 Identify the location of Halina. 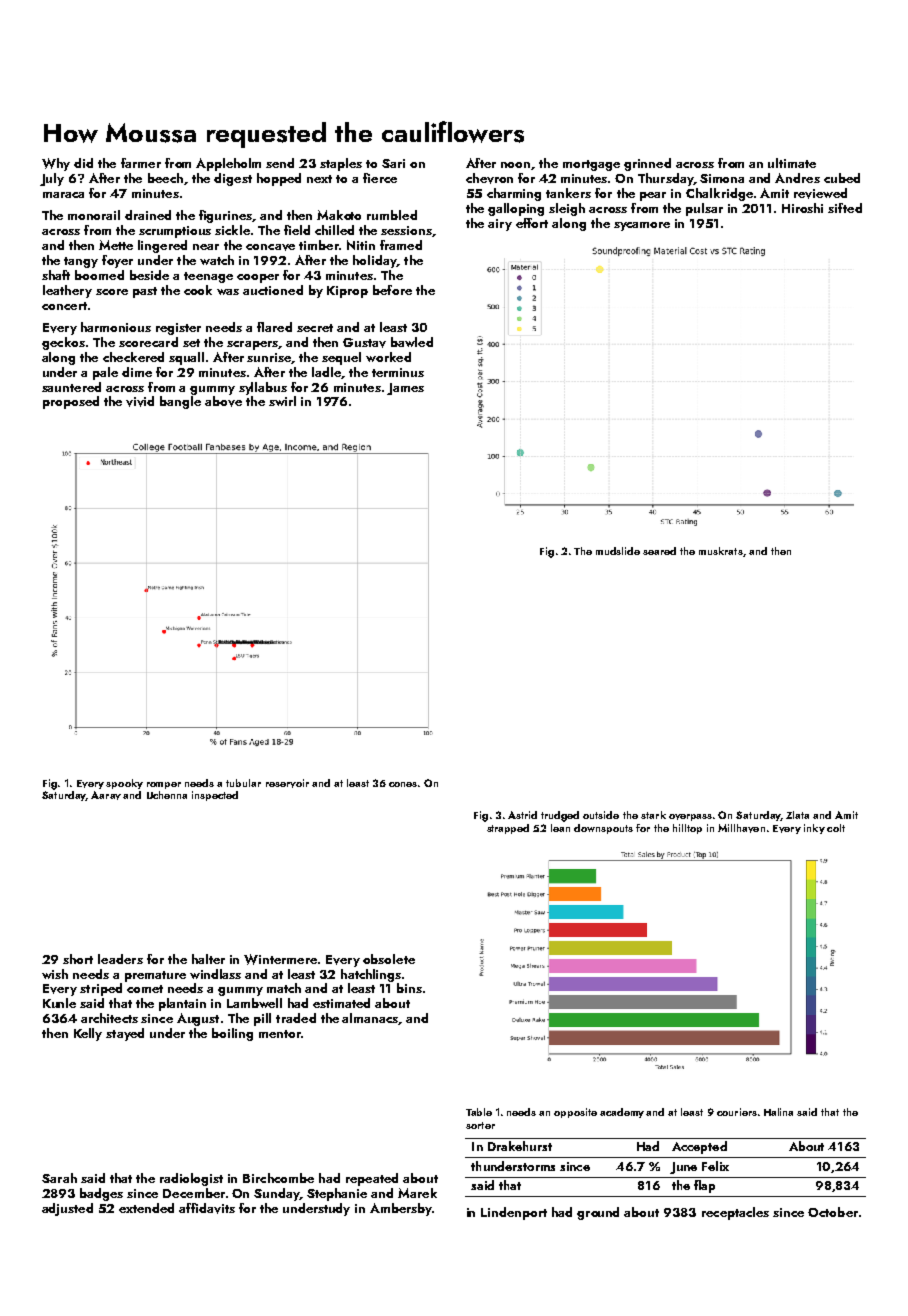
(778, 1112).
